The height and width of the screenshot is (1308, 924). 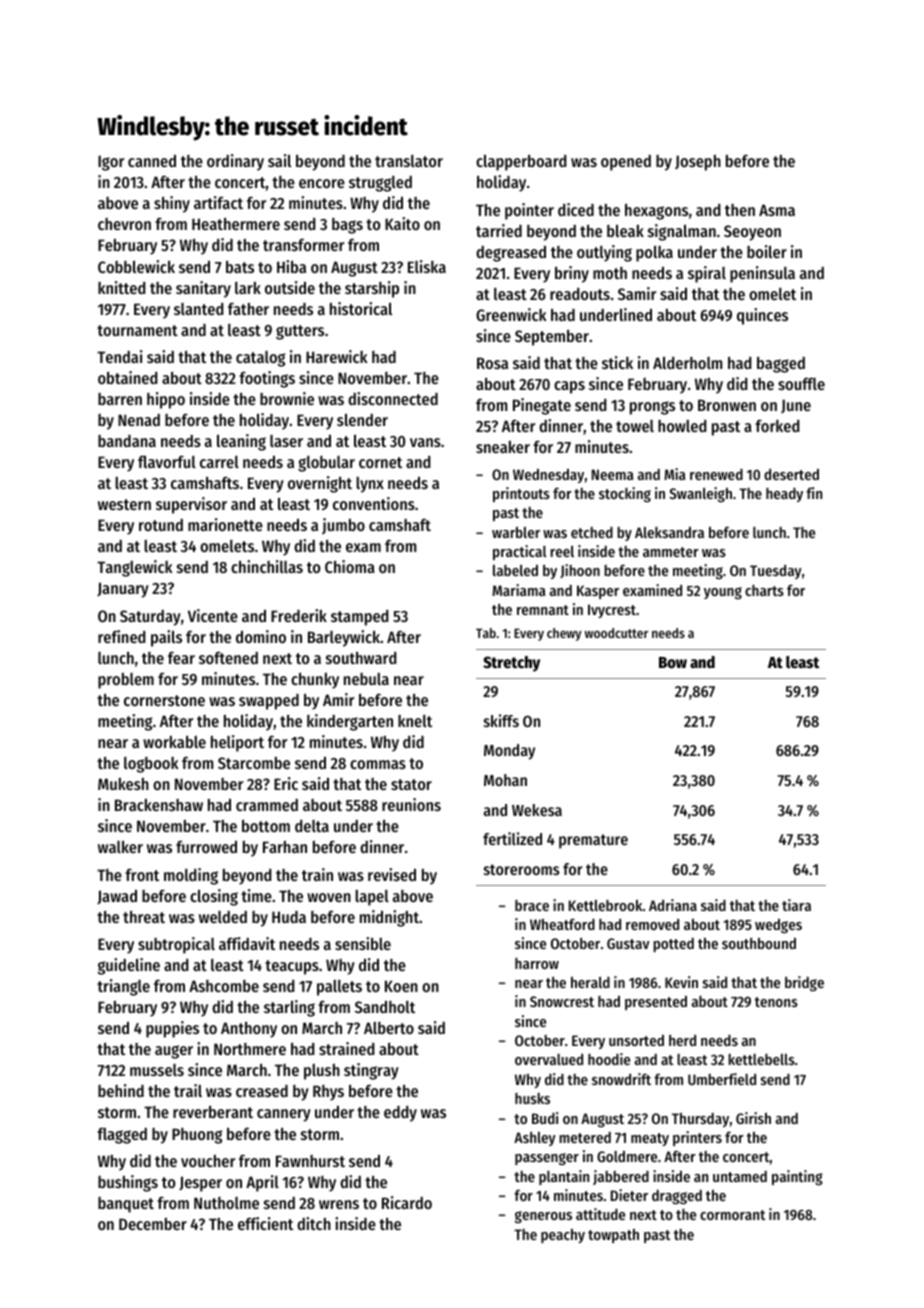 I want to click on cornet, so click(x=380, y=462).
